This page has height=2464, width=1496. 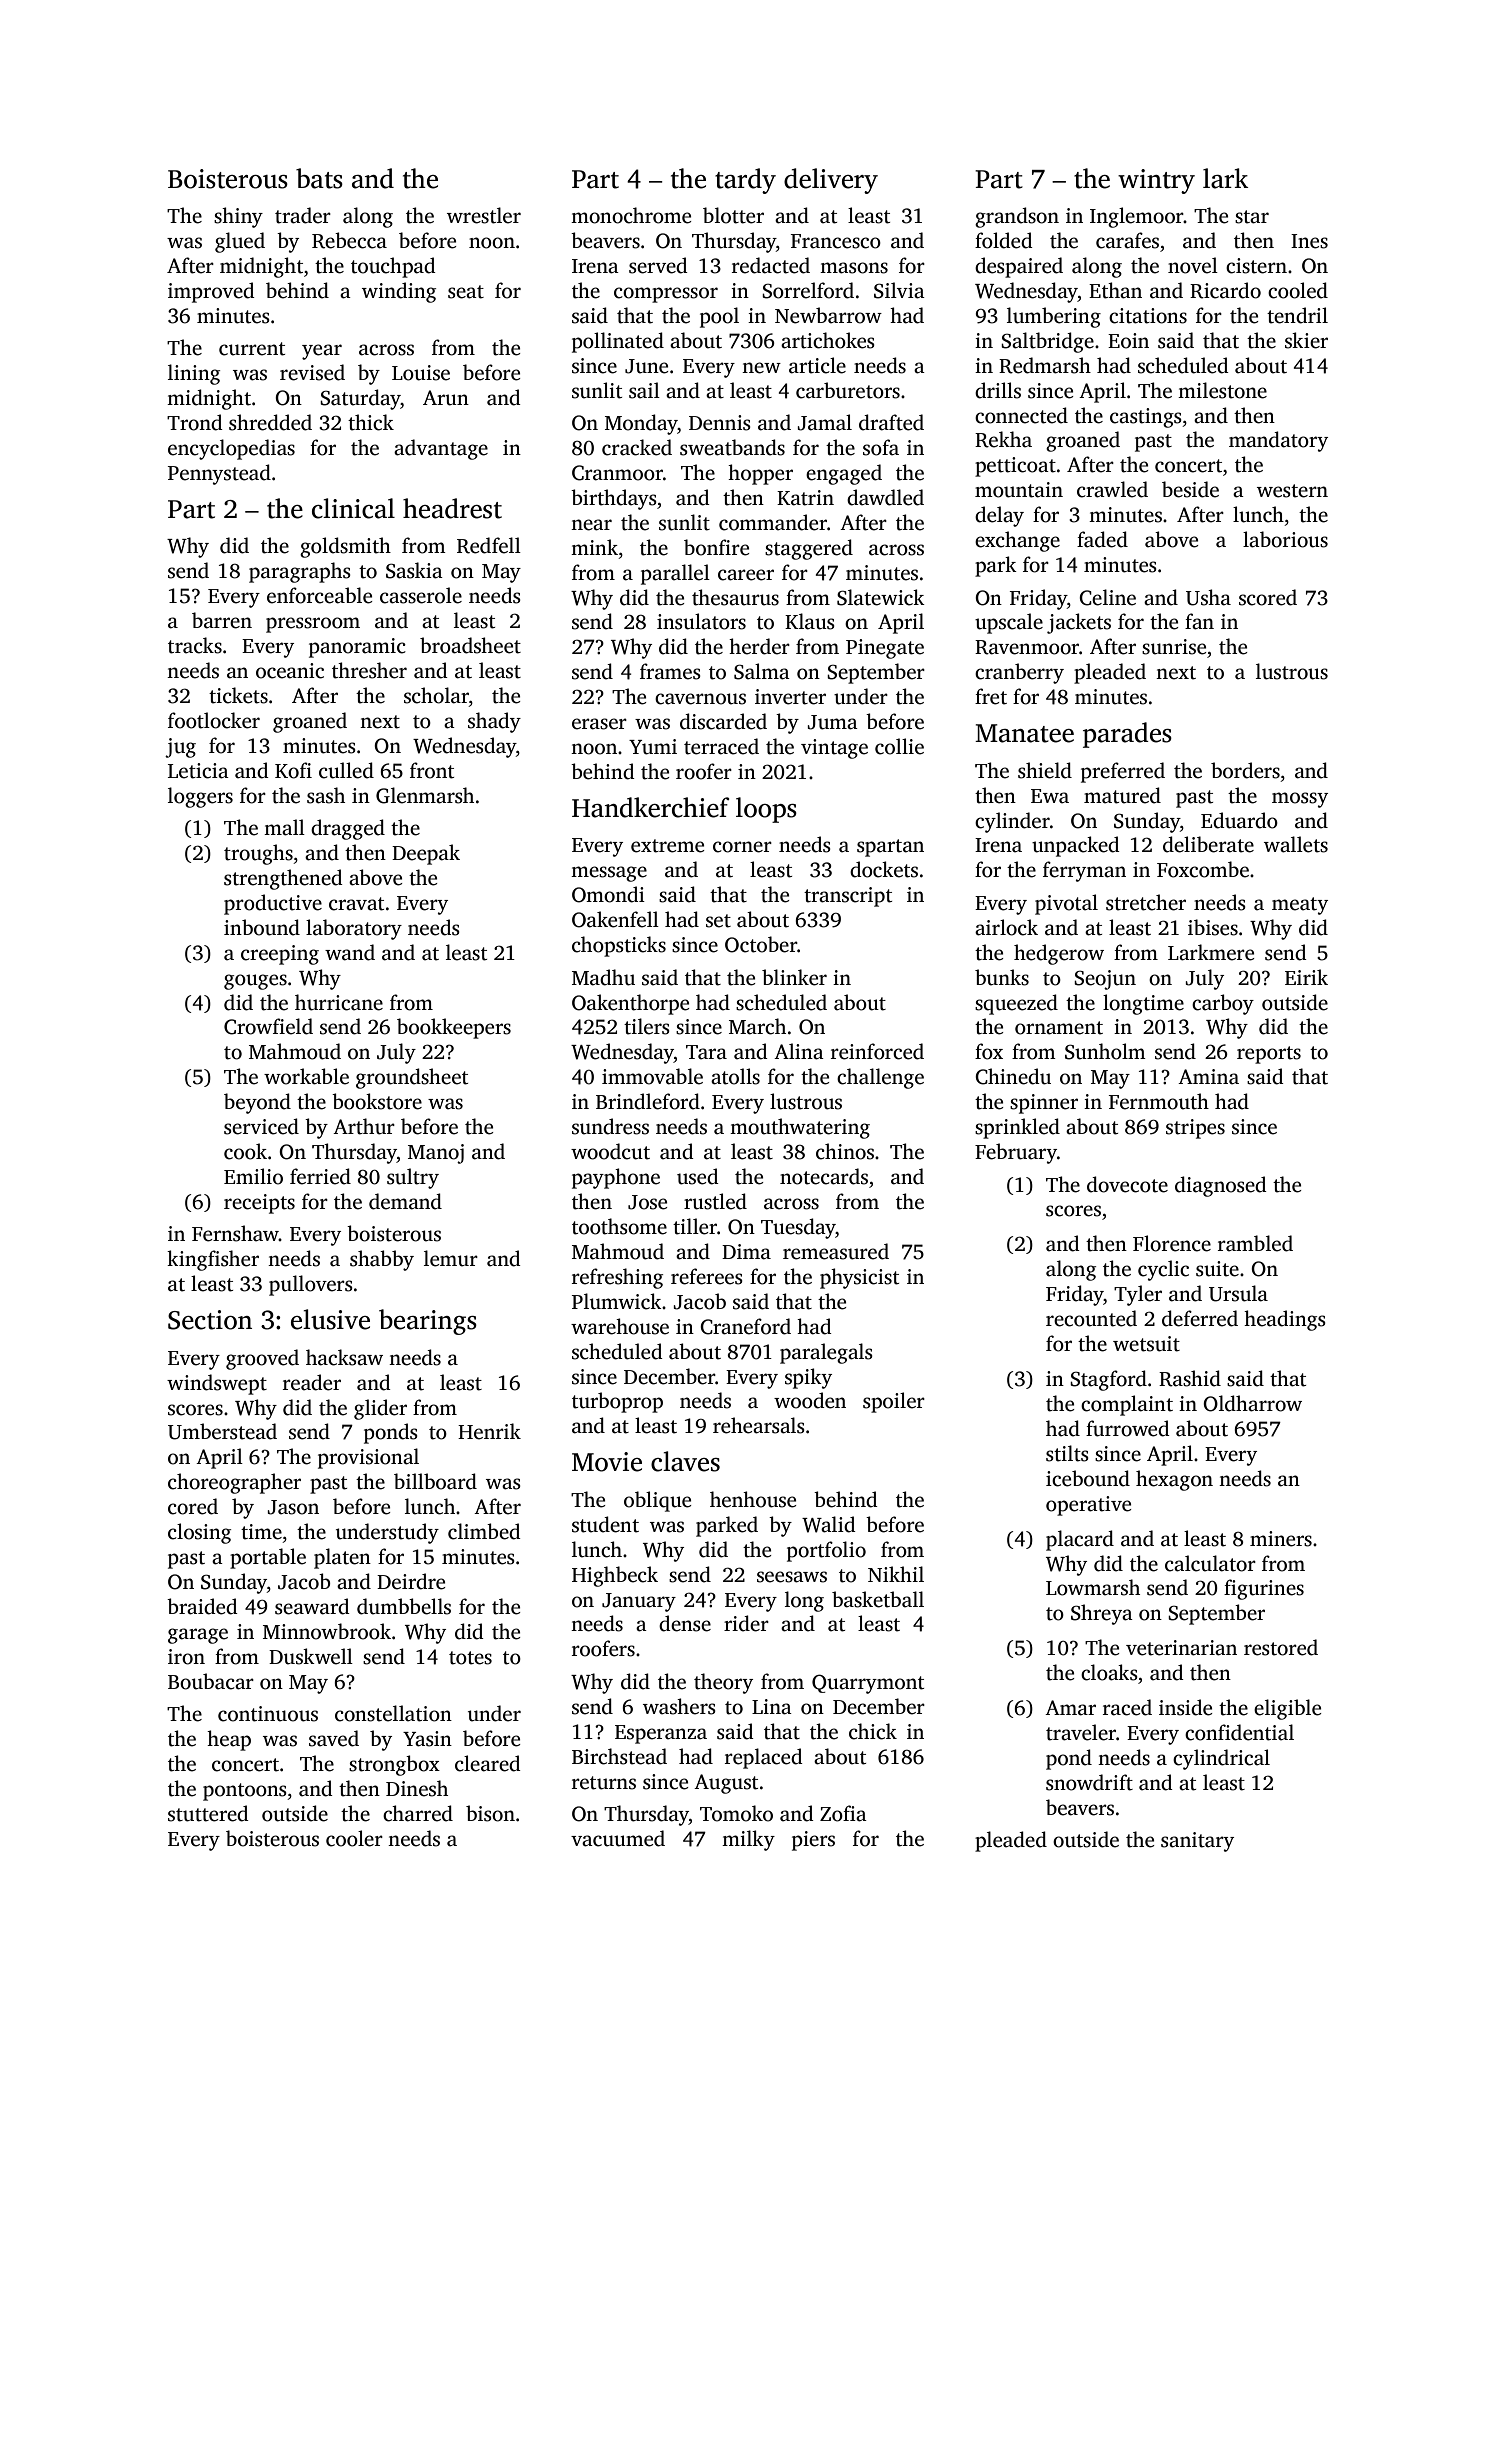 What do you see at coordinates (1066, 904) in the page?
I see `pivotal` at bounding box center [1066, 904].
